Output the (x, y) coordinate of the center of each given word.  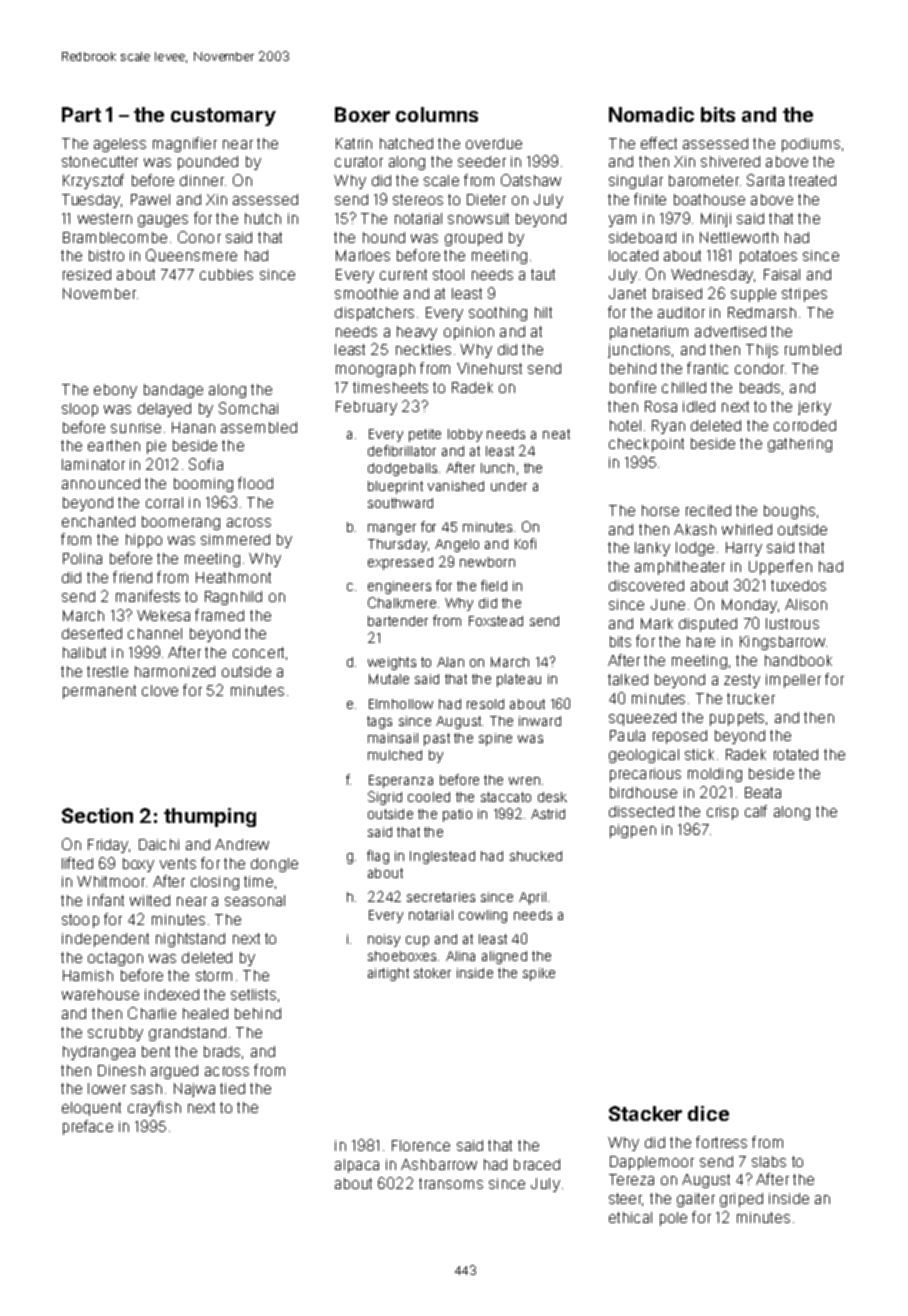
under (509, 486)
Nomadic (651, 114)
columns (437, 114)
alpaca (357, 1166)
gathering (800, 445)
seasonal (255, 900)
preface (88, 1127)
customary (223, 117)
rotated (796, 754)
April (532, 898)
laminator (93, 464)
